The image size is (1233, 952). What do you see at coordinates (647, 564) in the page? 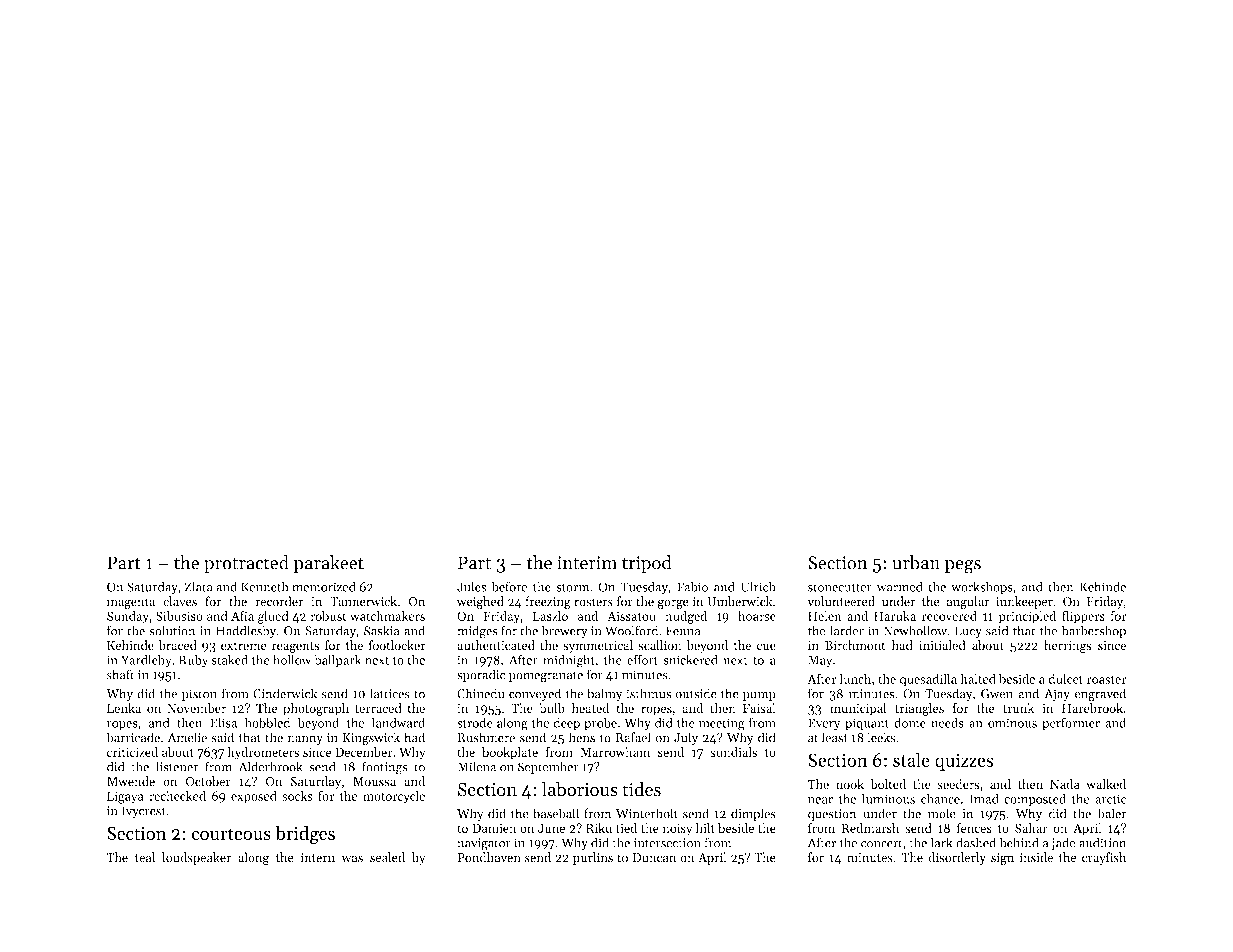
I see `tripod` at bounding box center [647, 564].
